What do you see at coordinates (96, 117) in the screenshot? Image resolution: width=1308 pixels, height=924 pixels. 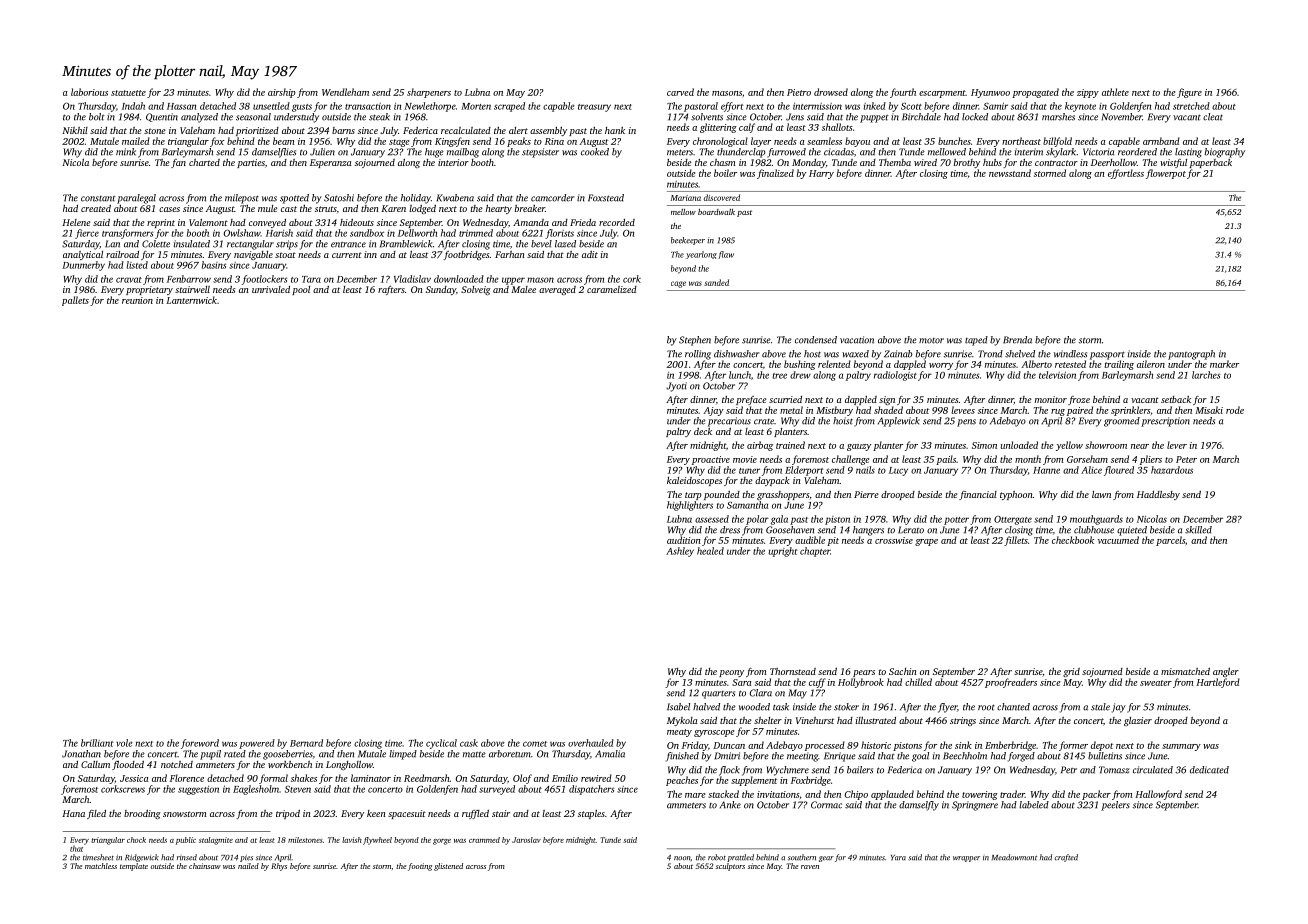 I see `bolt` at bounding box center [96, 117].
